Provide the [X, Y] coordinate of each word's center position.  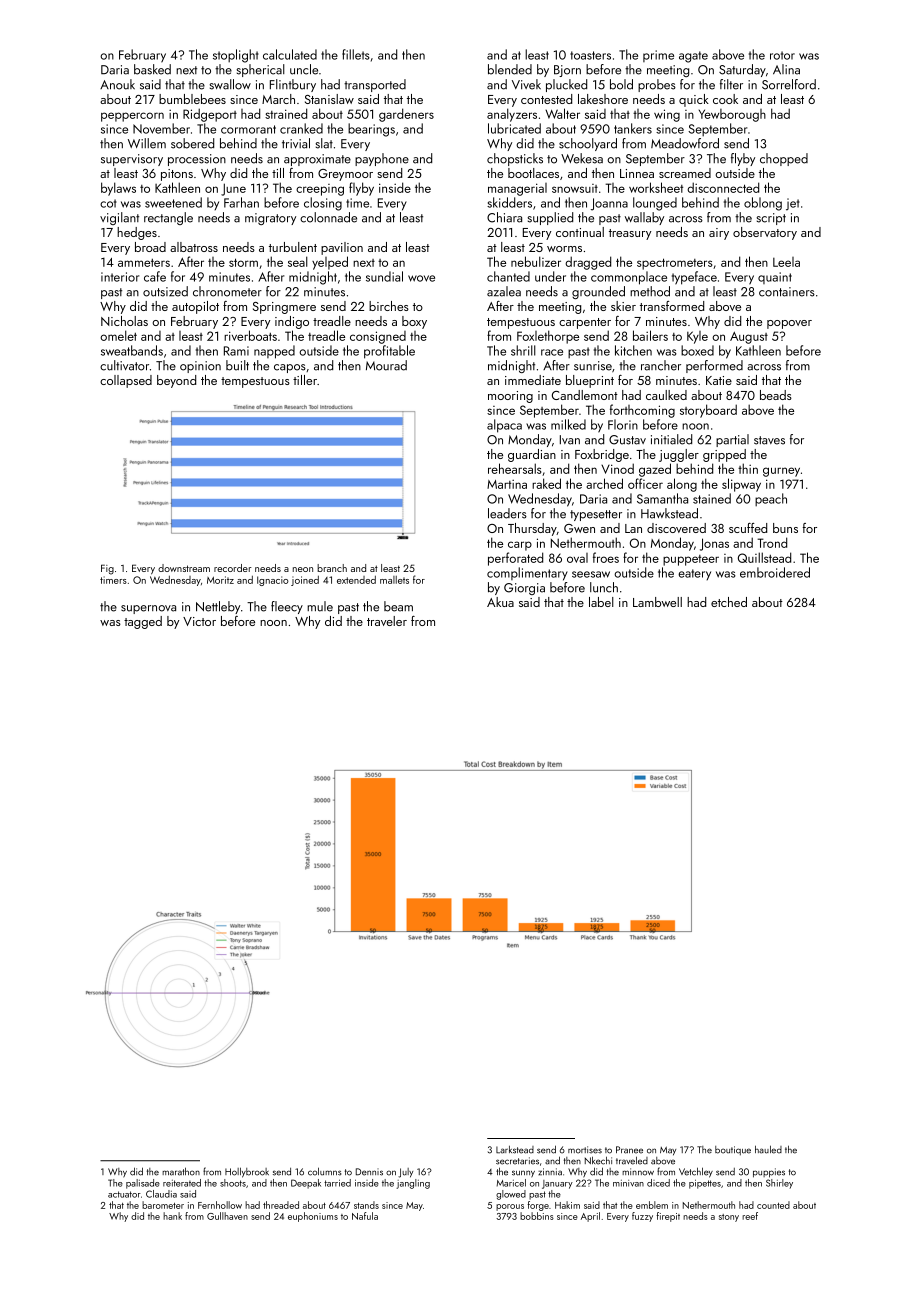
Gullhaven [227, 1216]
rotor [782, 55]
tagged [143, 622]
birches [389, 306]
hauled [768, 1149]
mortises [585, 1150]
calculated [290, 54]
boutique [733, 1150]
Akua [500, 602]
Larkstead [515, 1150]
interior [120, 277]
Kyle [697, 337]
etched [729, 602]
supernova [148, 609]
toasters [590, 55]
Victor [199, 621]
